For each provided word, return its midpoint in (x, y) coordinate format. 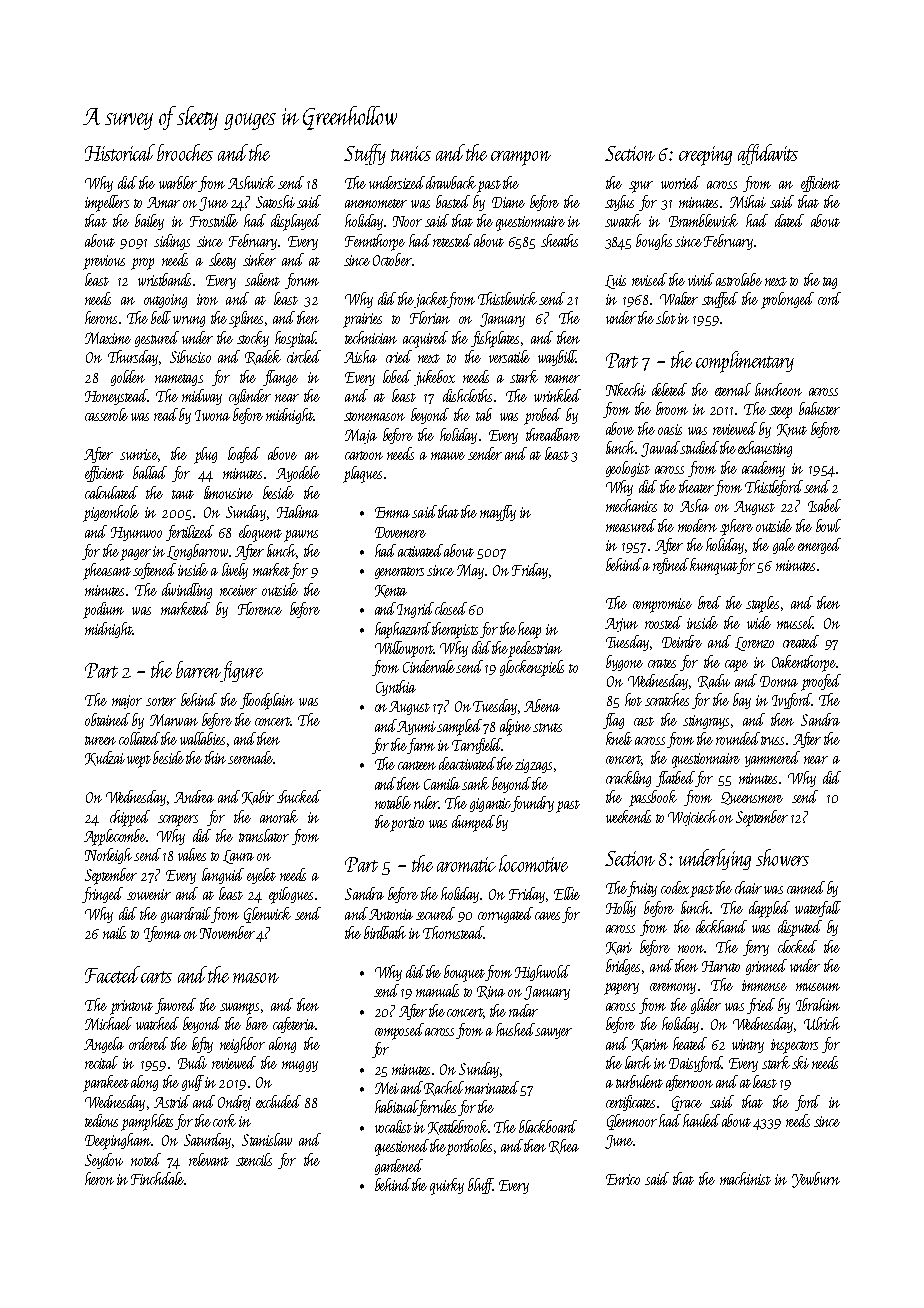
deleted (669, 389)
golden (128, 378)
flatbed (675, 779)
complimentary (745, 362)
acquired (425, 339)
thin (215, 757)
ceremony (673, 988)
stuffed (720, 300)
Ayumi (416, 727)
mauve (448, 456)
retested (452, 240)
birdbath (385, 932)
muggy (300, 1066)
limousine (228, 492)
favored (175, 1006)
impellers (107, 203)
